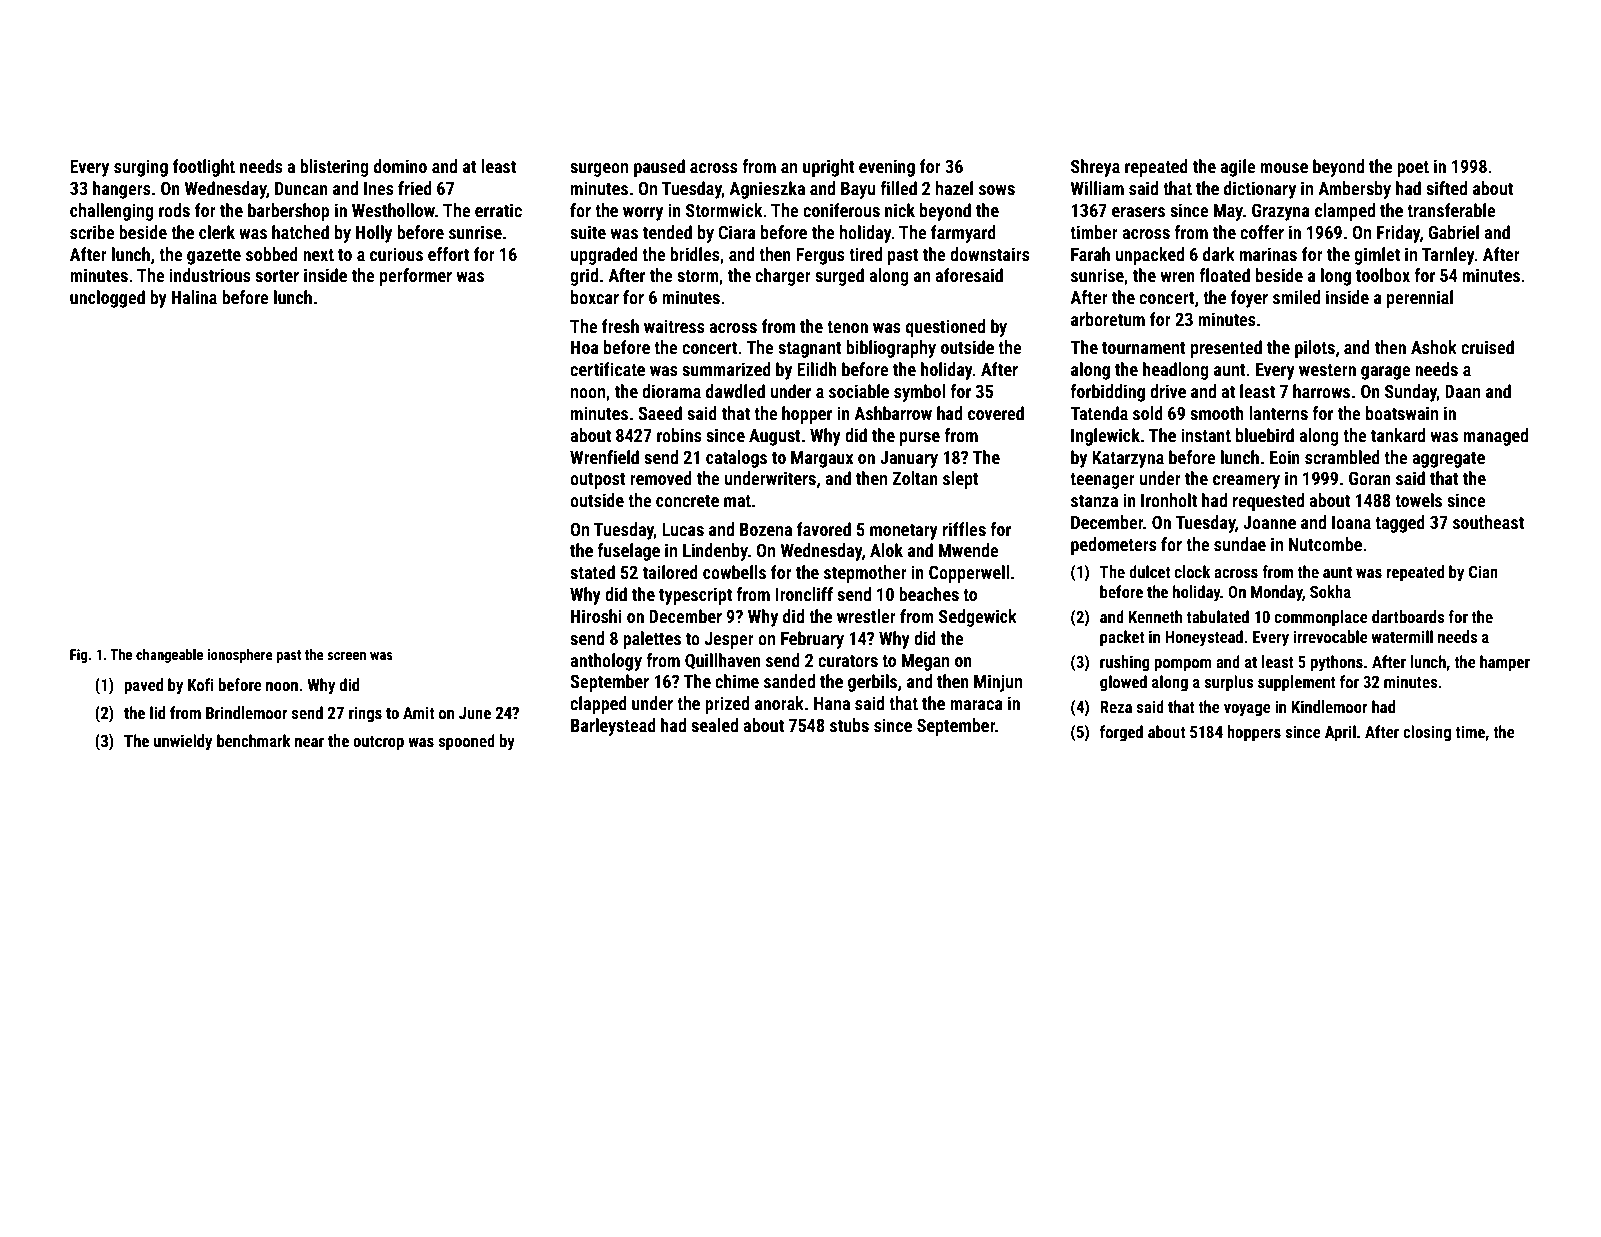  What do you see at coordinates (734, 572) in the document?
I see `cowbells` at bounding box center [734, 572].
